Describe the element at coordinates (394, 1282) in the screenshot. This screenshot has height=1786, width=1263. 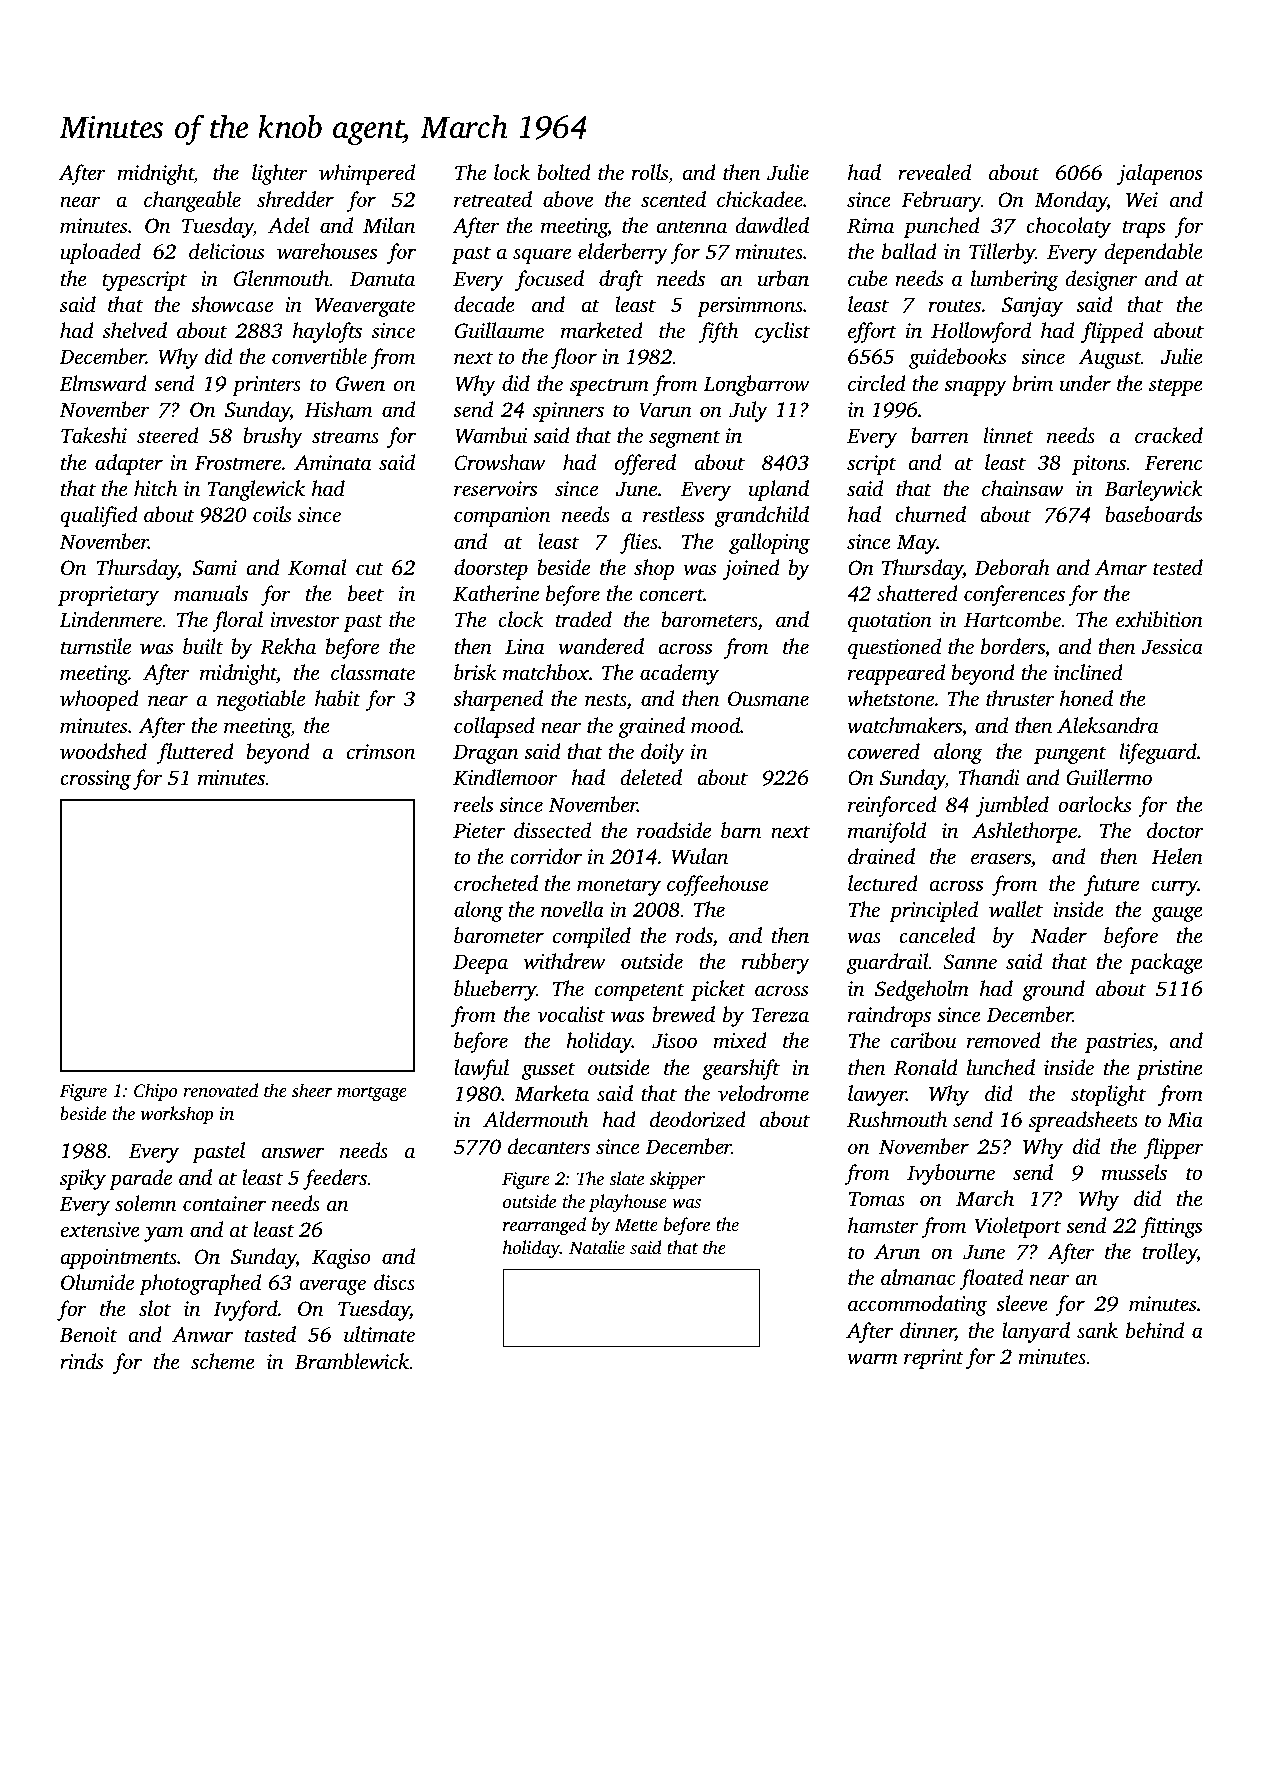
I see `discs` at that location.
